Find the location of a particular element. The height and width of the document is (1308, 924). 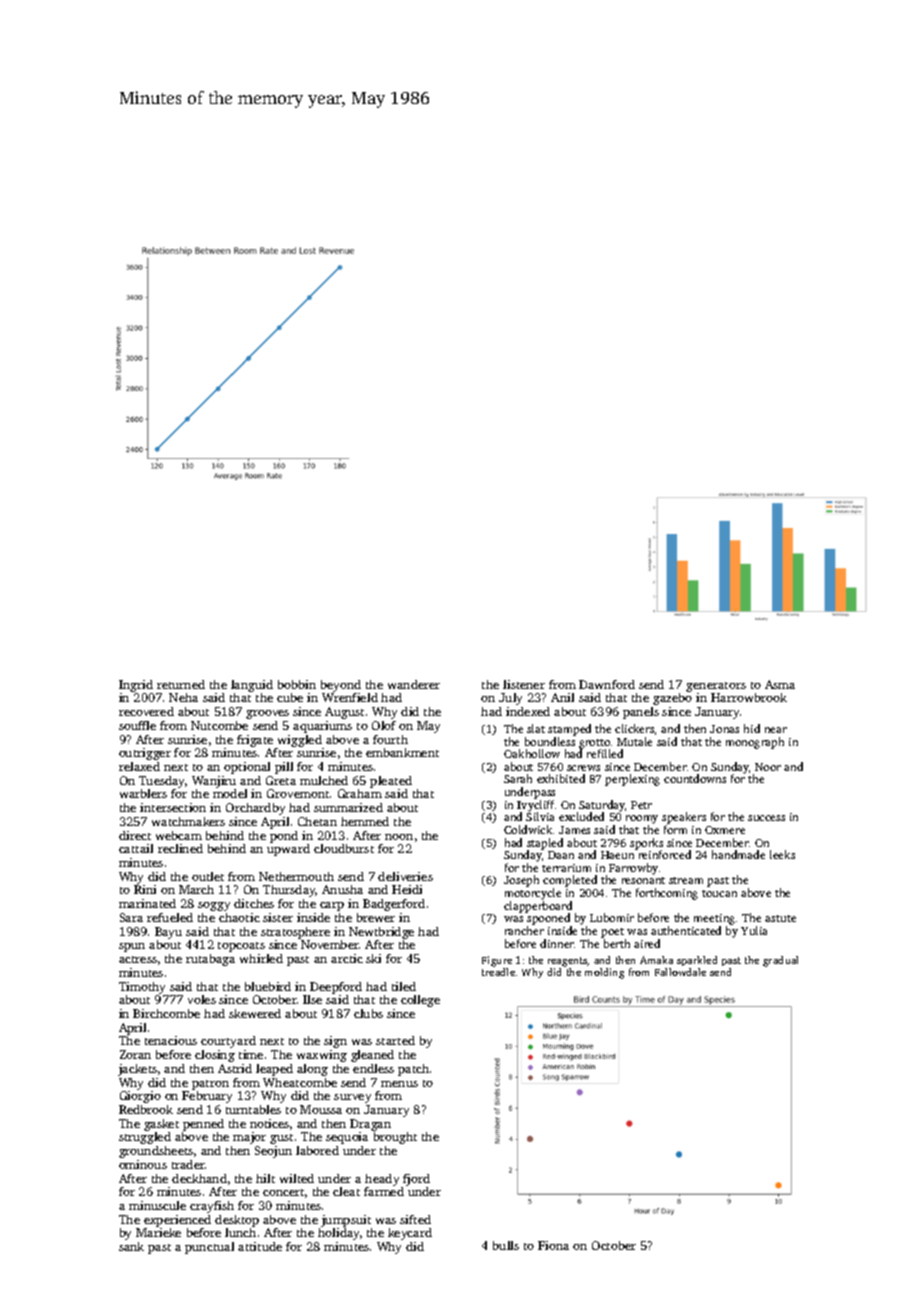

Lubomir is located at coordinates (612, 917).
